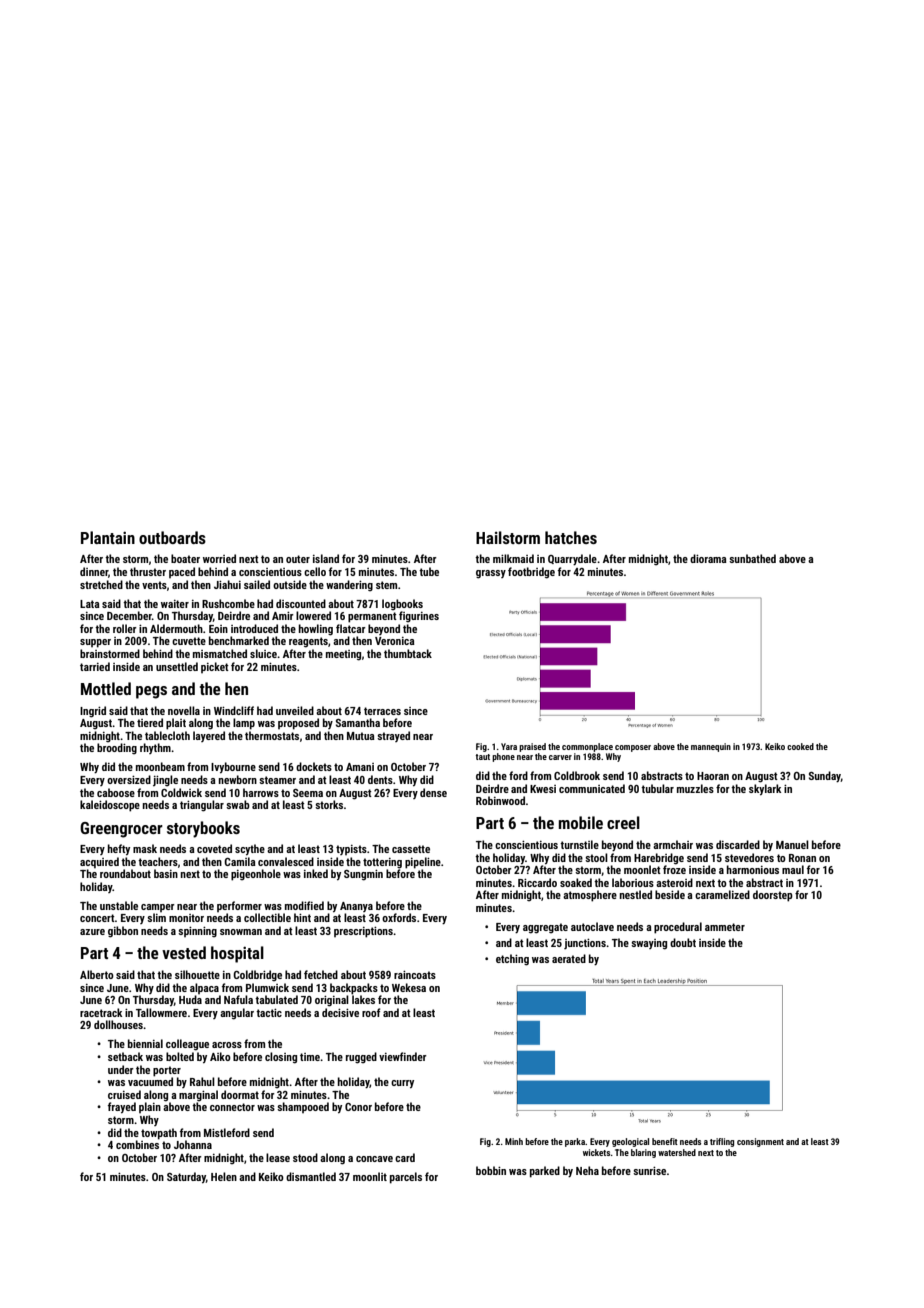 Image resolution: width=924 pixels, height=1308 pixels. What do you see at coordinates (363, 932) in the page?
I see `prescriptions` at bounding box center [363, 932].
